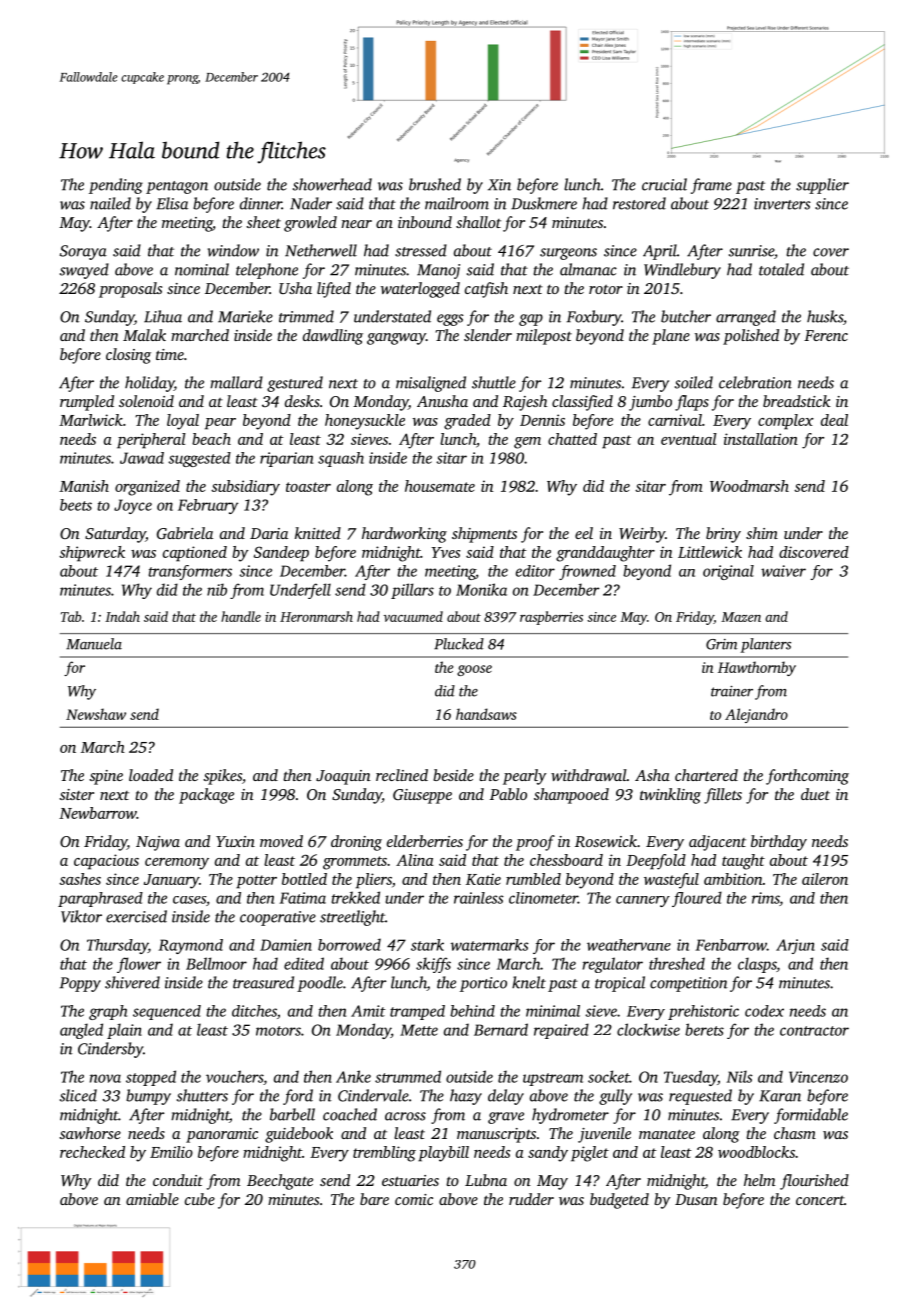  I want to click on eventual, so click(689, 439).
